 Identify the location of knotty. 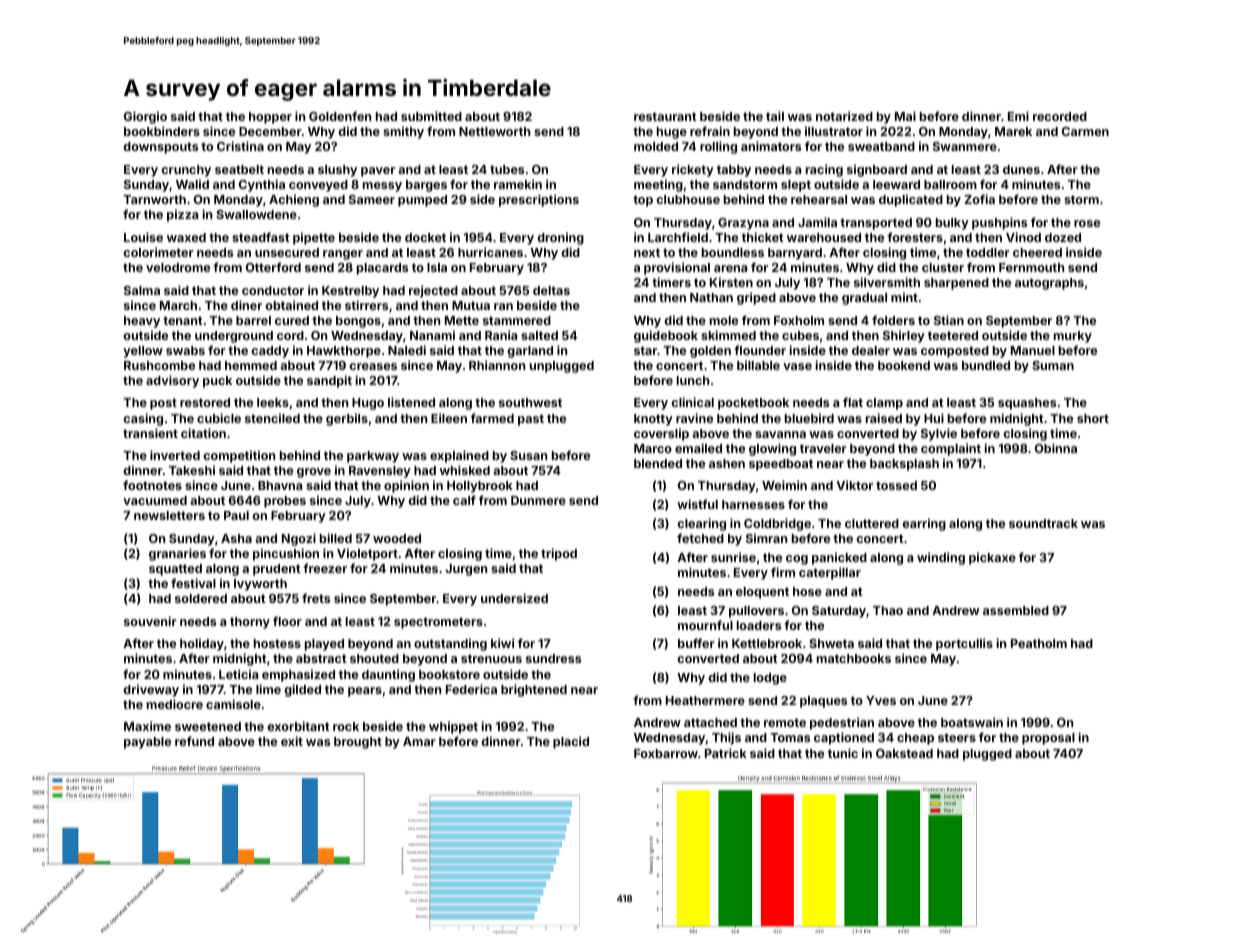
(653, 420).
